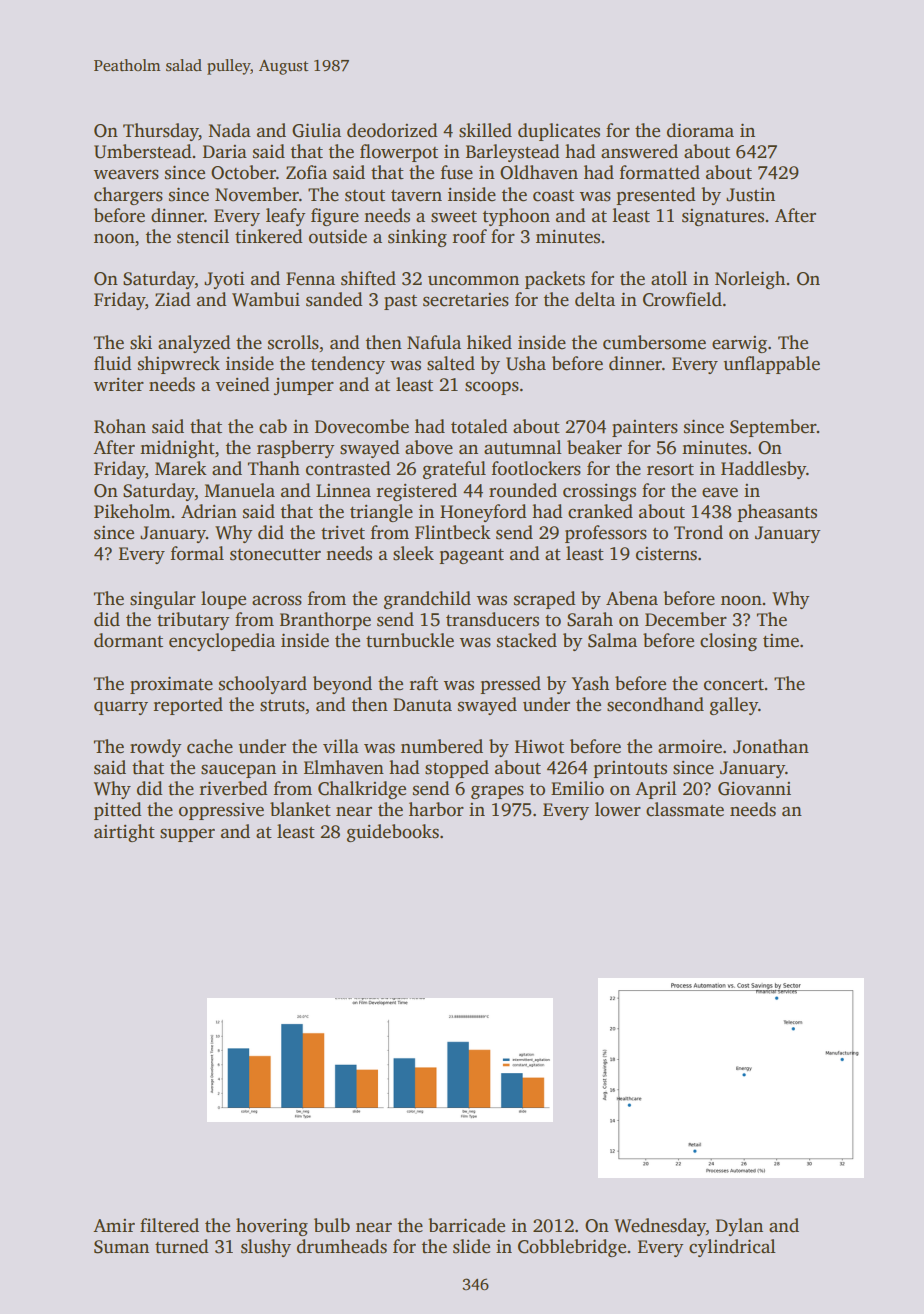 This screenshot has height=1314, width=924. What do you see at coordinates (700, 130) in the screenshot?
I see `diorama` at bounding box center [700, 130].
